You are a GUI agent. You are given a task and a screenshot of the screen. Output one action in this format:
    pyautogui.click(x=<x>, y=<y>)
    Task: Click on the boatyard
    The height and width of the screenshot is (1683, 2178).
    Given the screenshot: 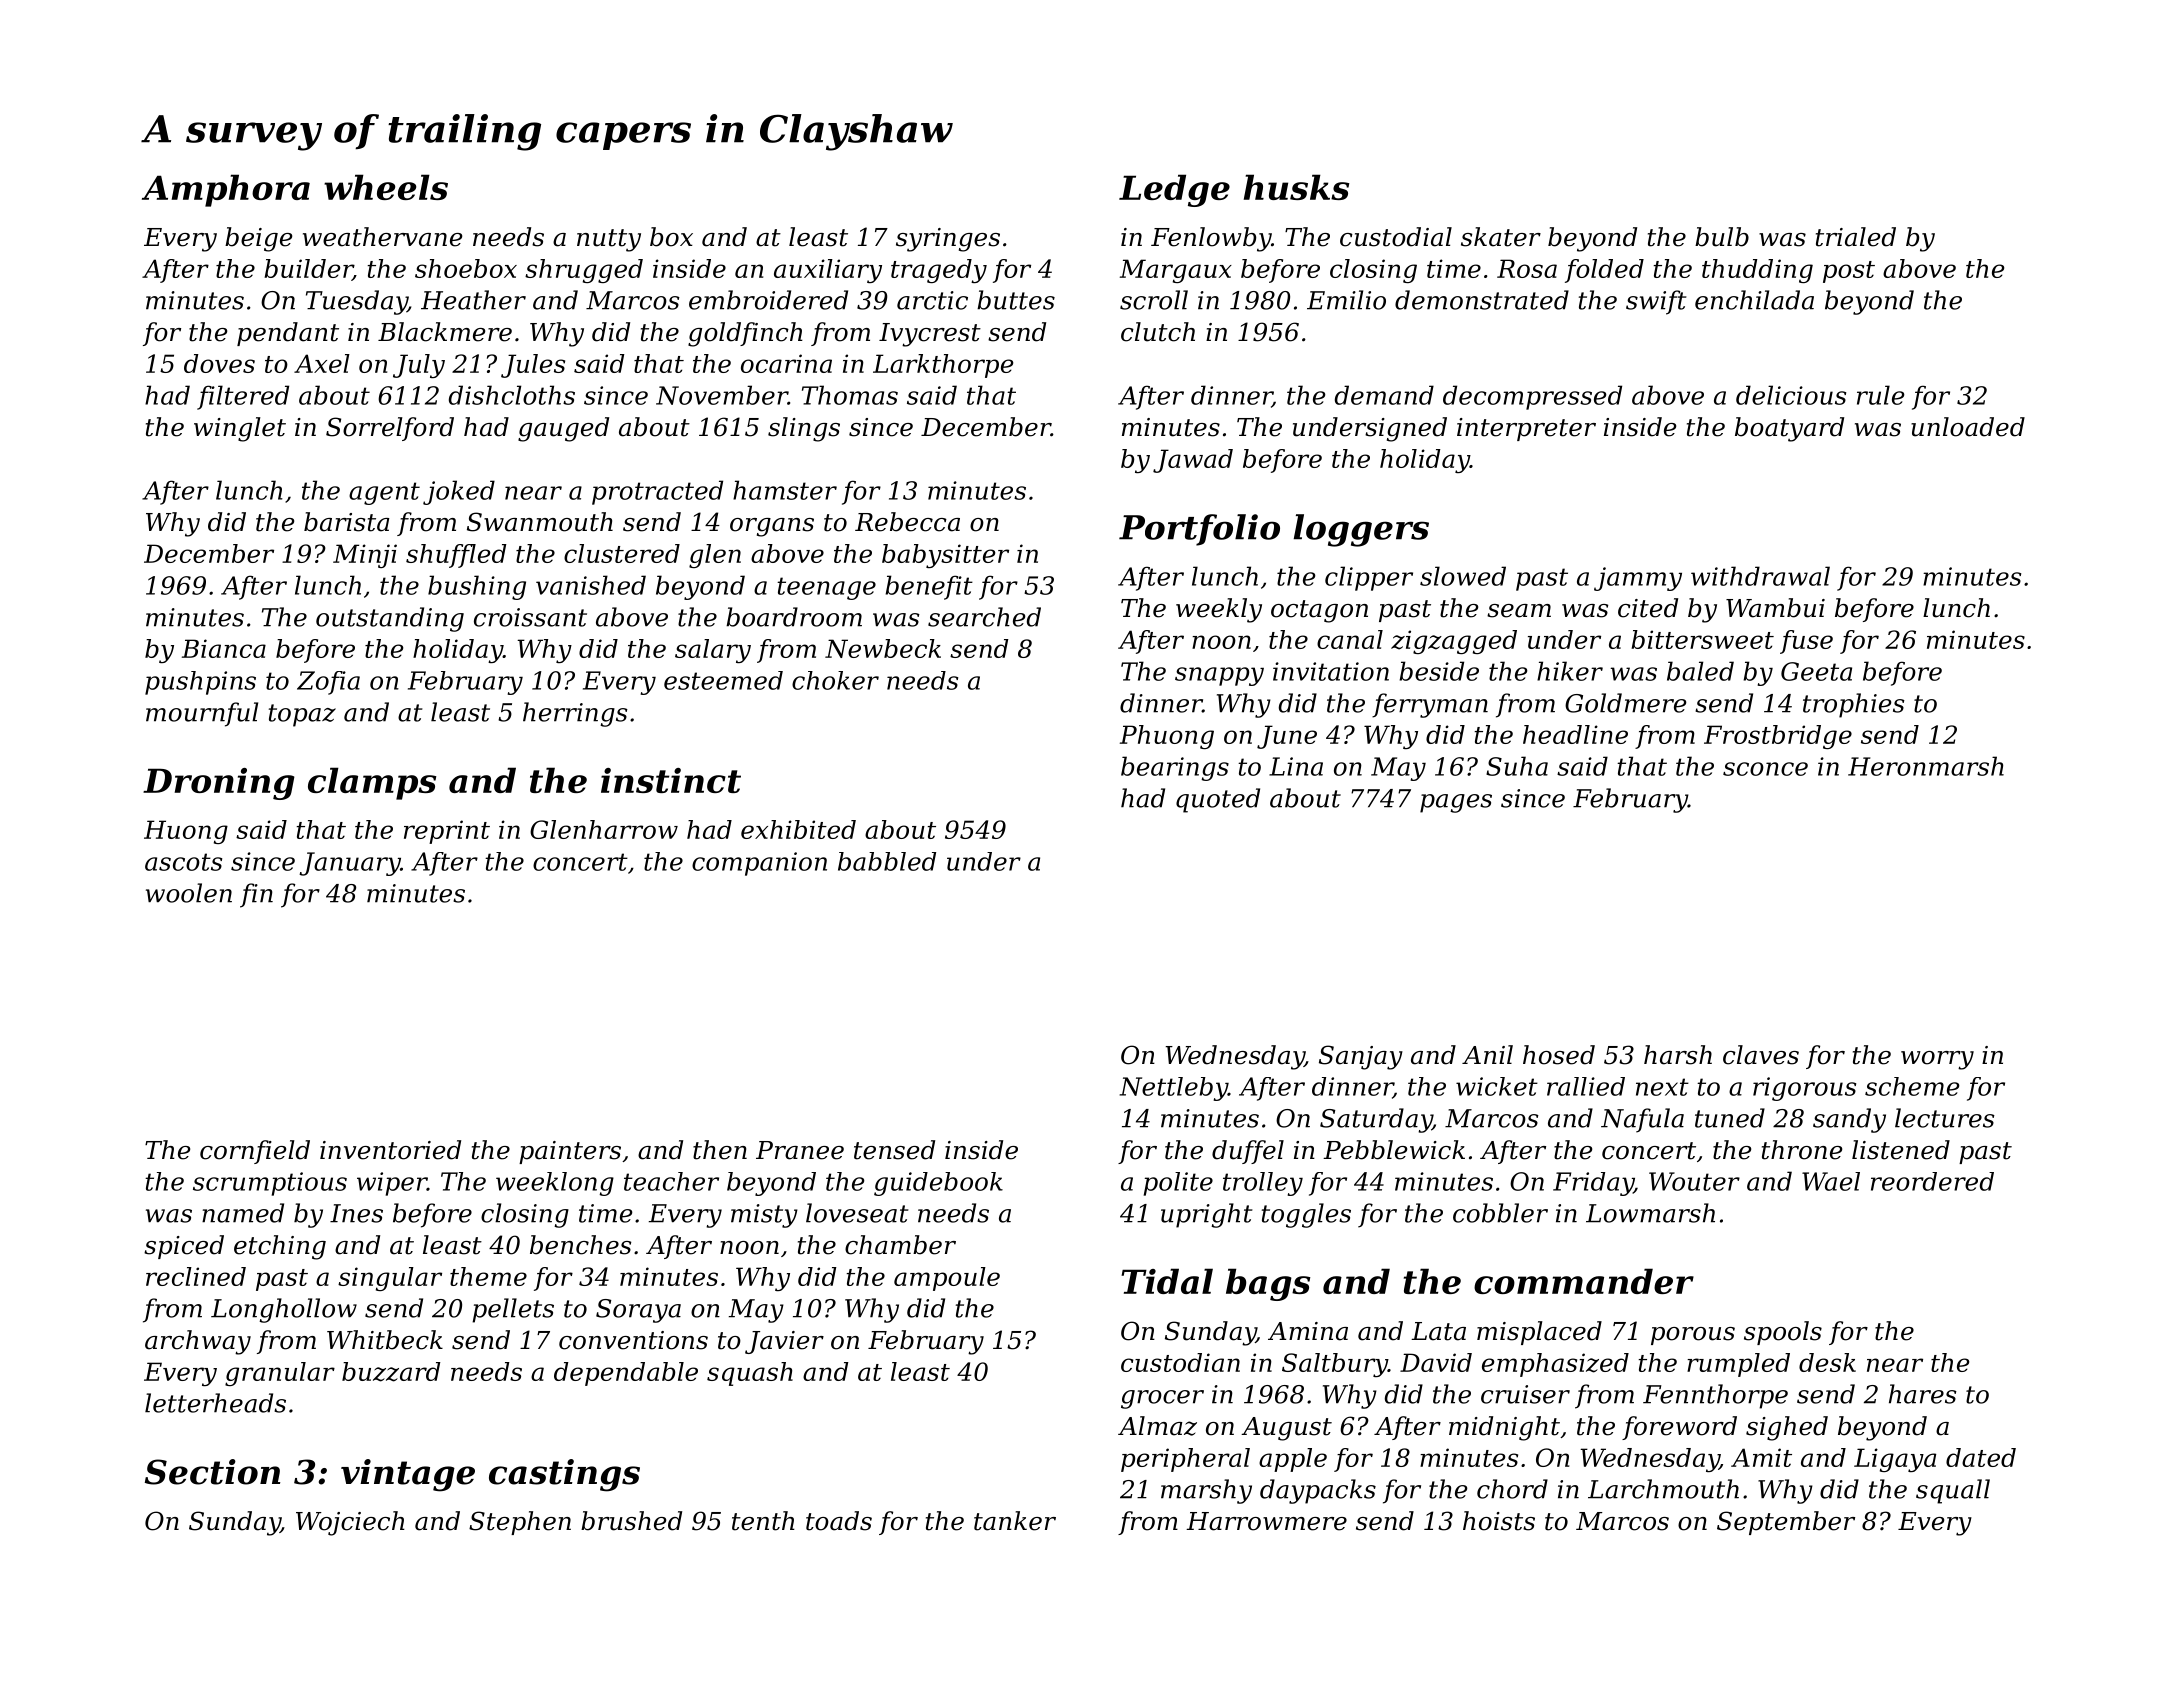 What is the action you would take?
    pyautogui.click(x=1789, y=429)
